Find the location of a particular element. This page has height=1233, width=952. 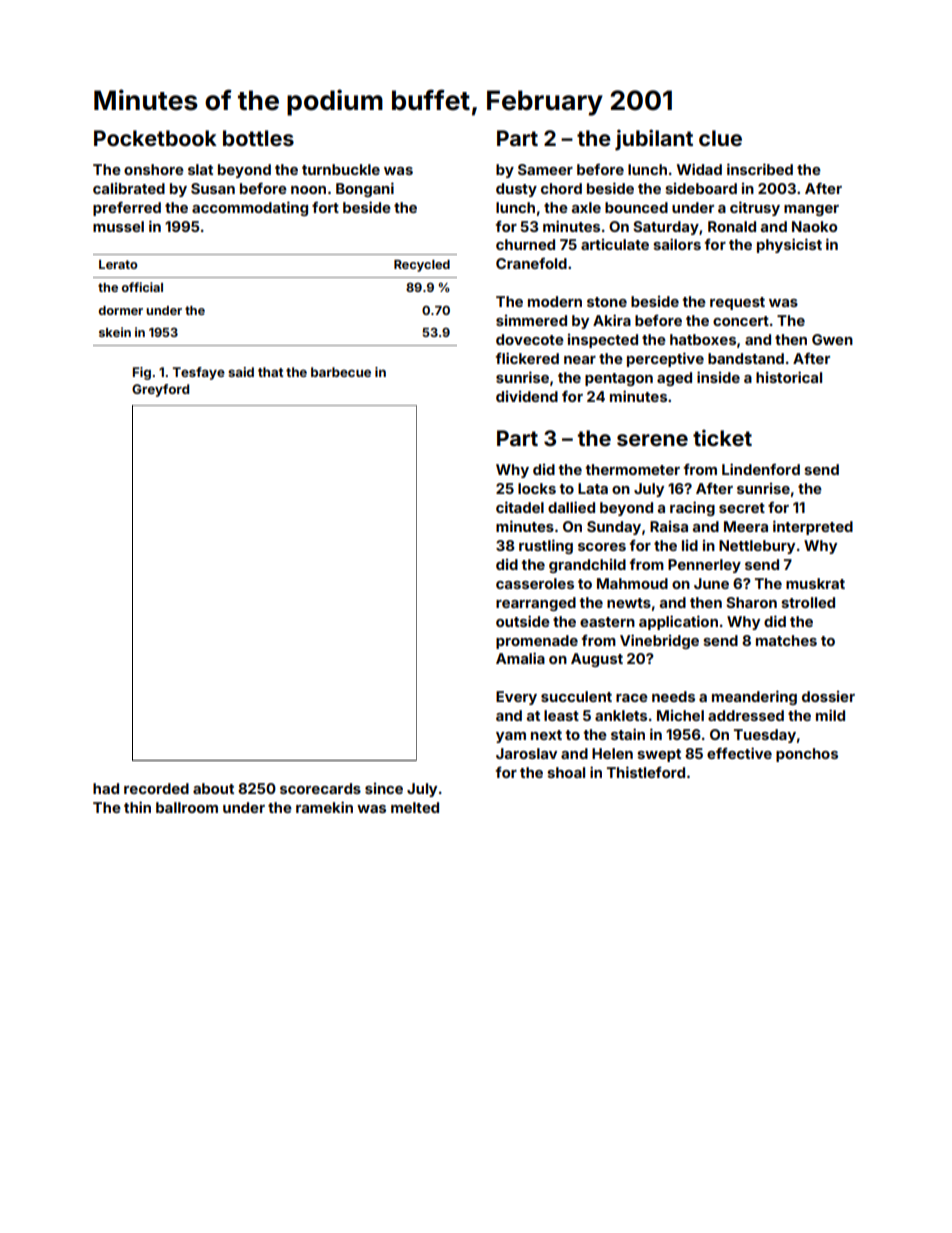

Greyford is located at coordinates (160, 390).
